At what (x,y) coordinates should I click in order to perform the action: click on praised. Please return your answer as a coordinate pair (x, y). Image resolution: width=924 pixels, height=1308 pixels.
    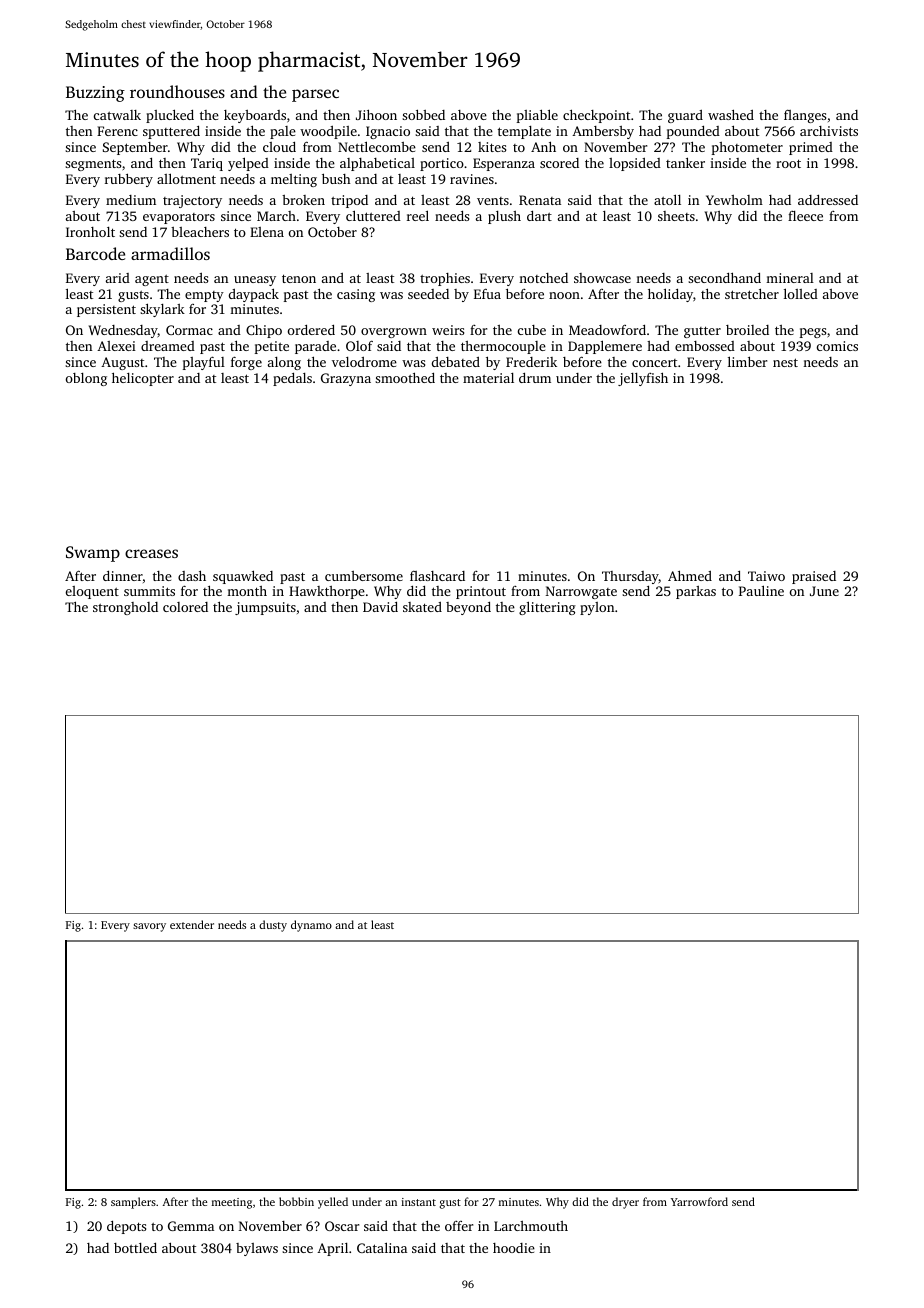
    Looking at the image, I should click on (814, 577).
